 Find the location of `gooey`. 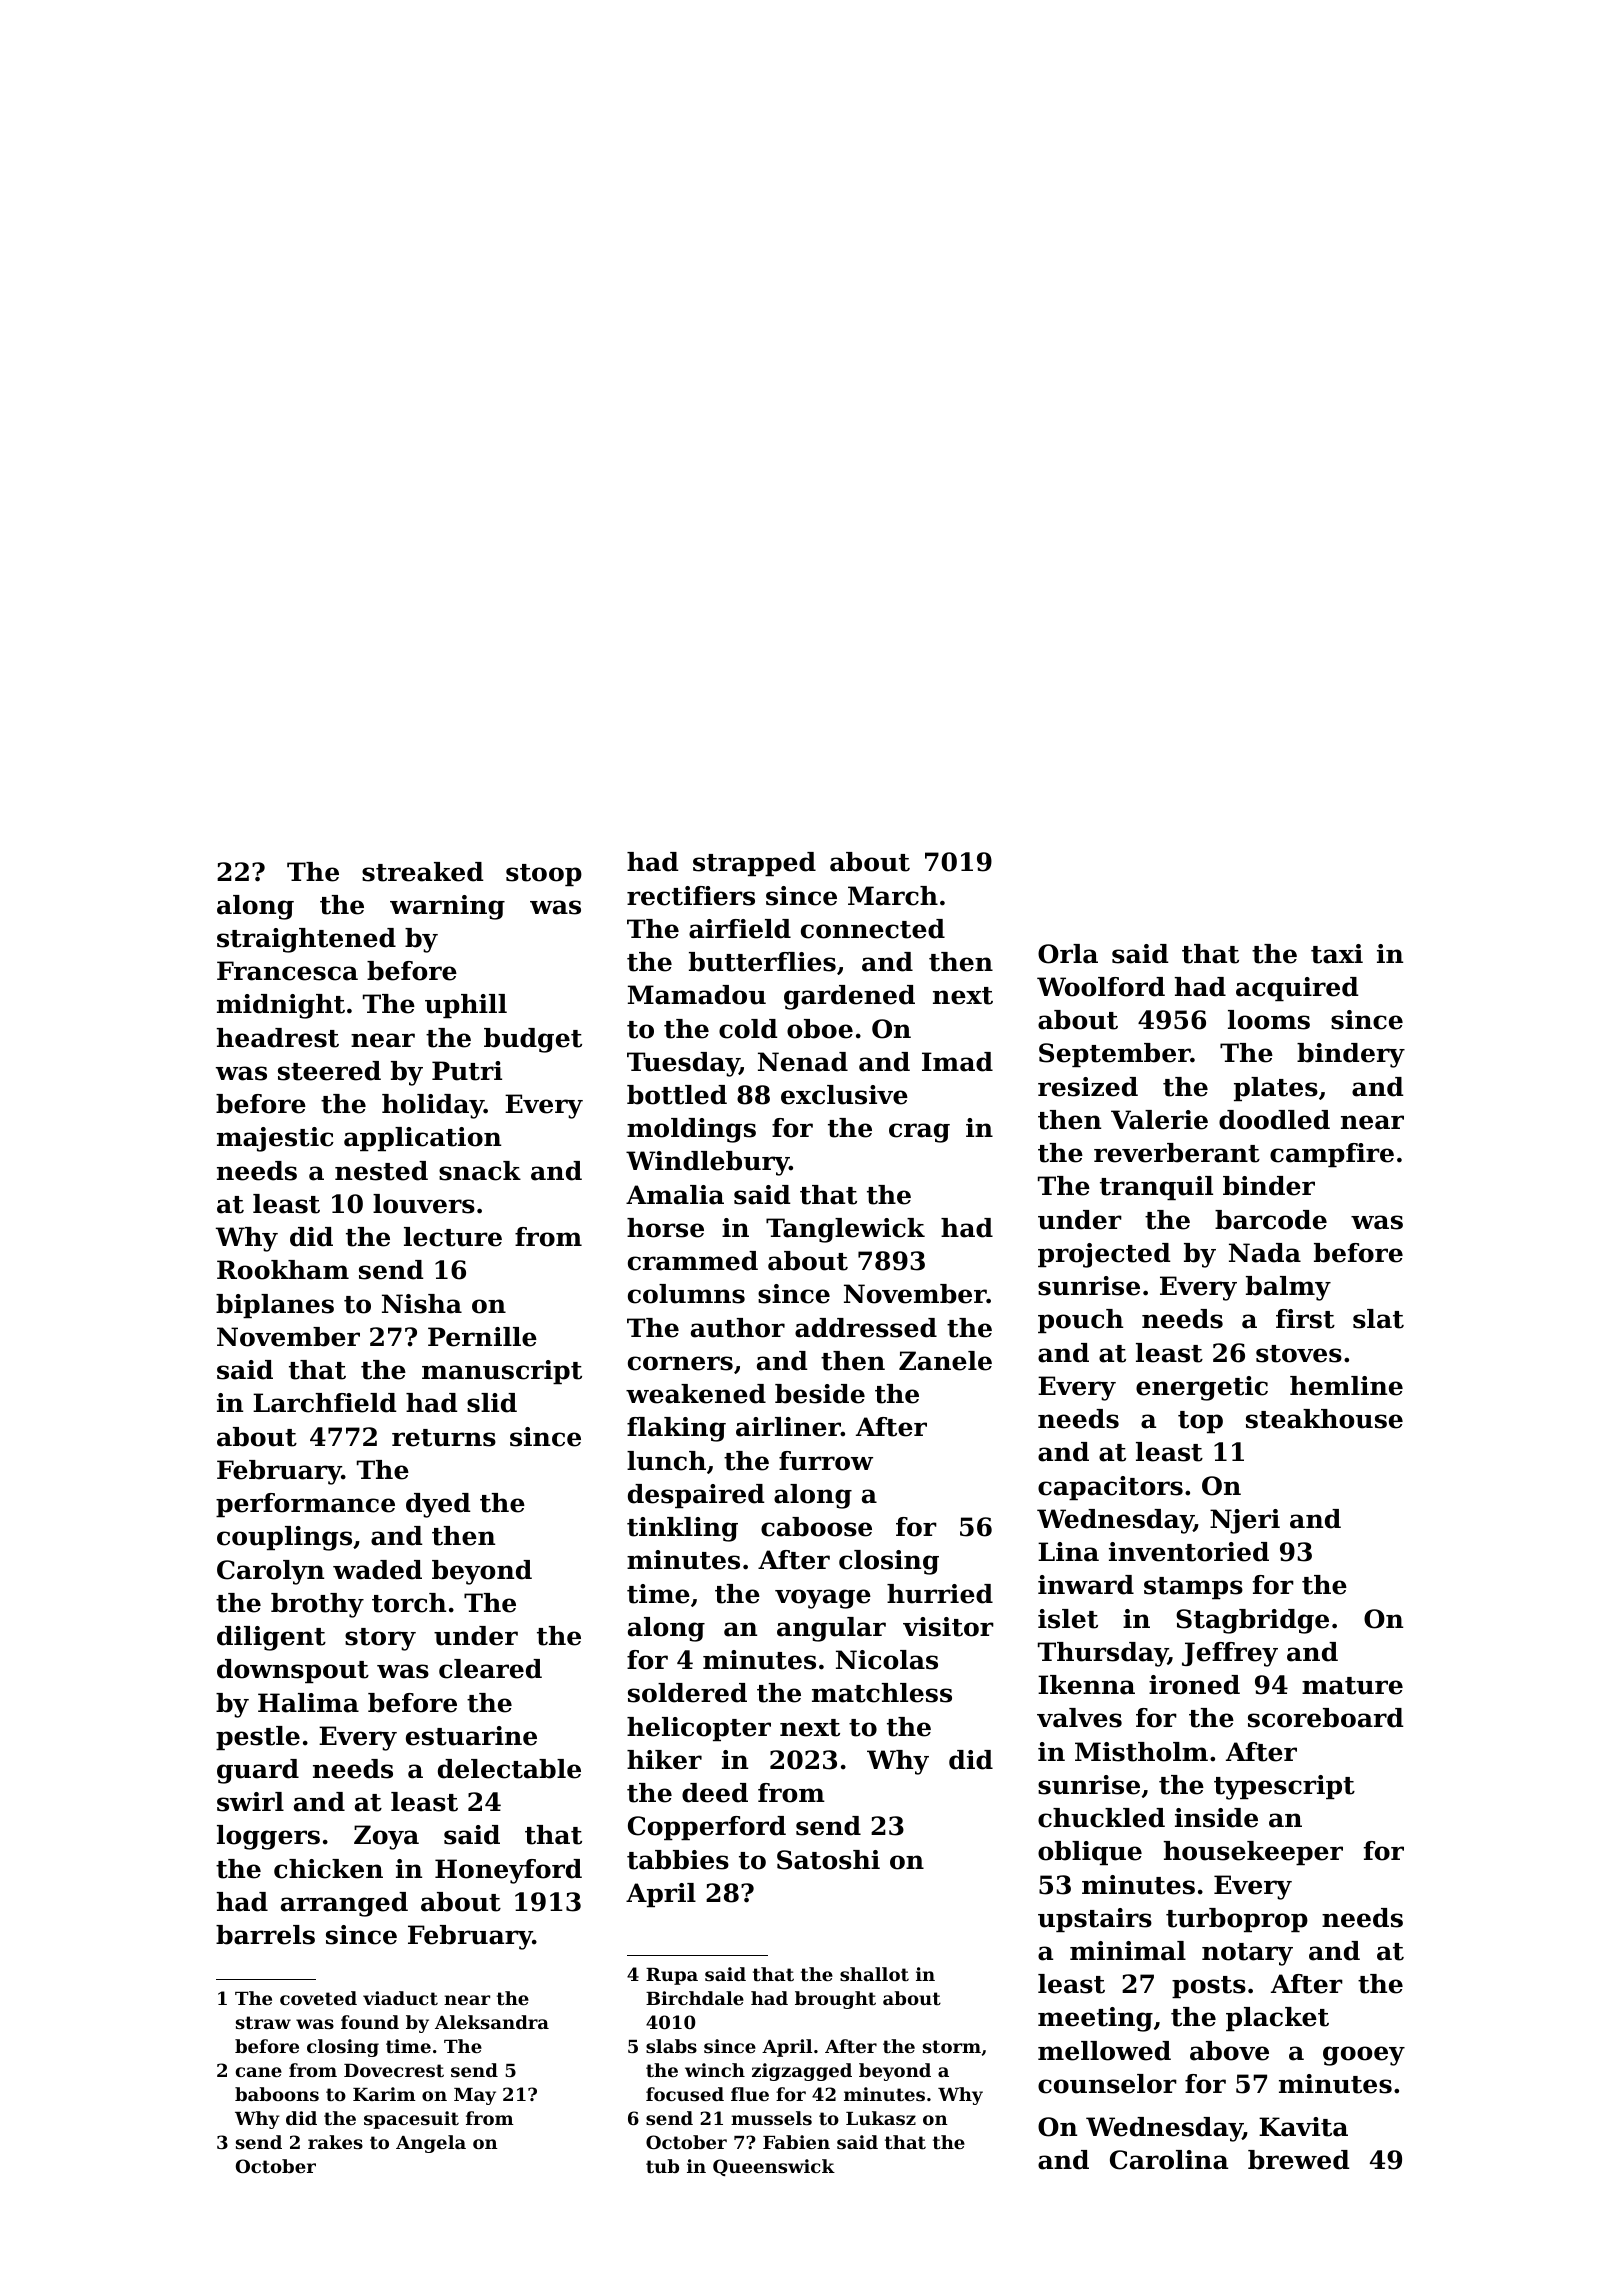

gooey is located at coordinates (1364, 2056).
